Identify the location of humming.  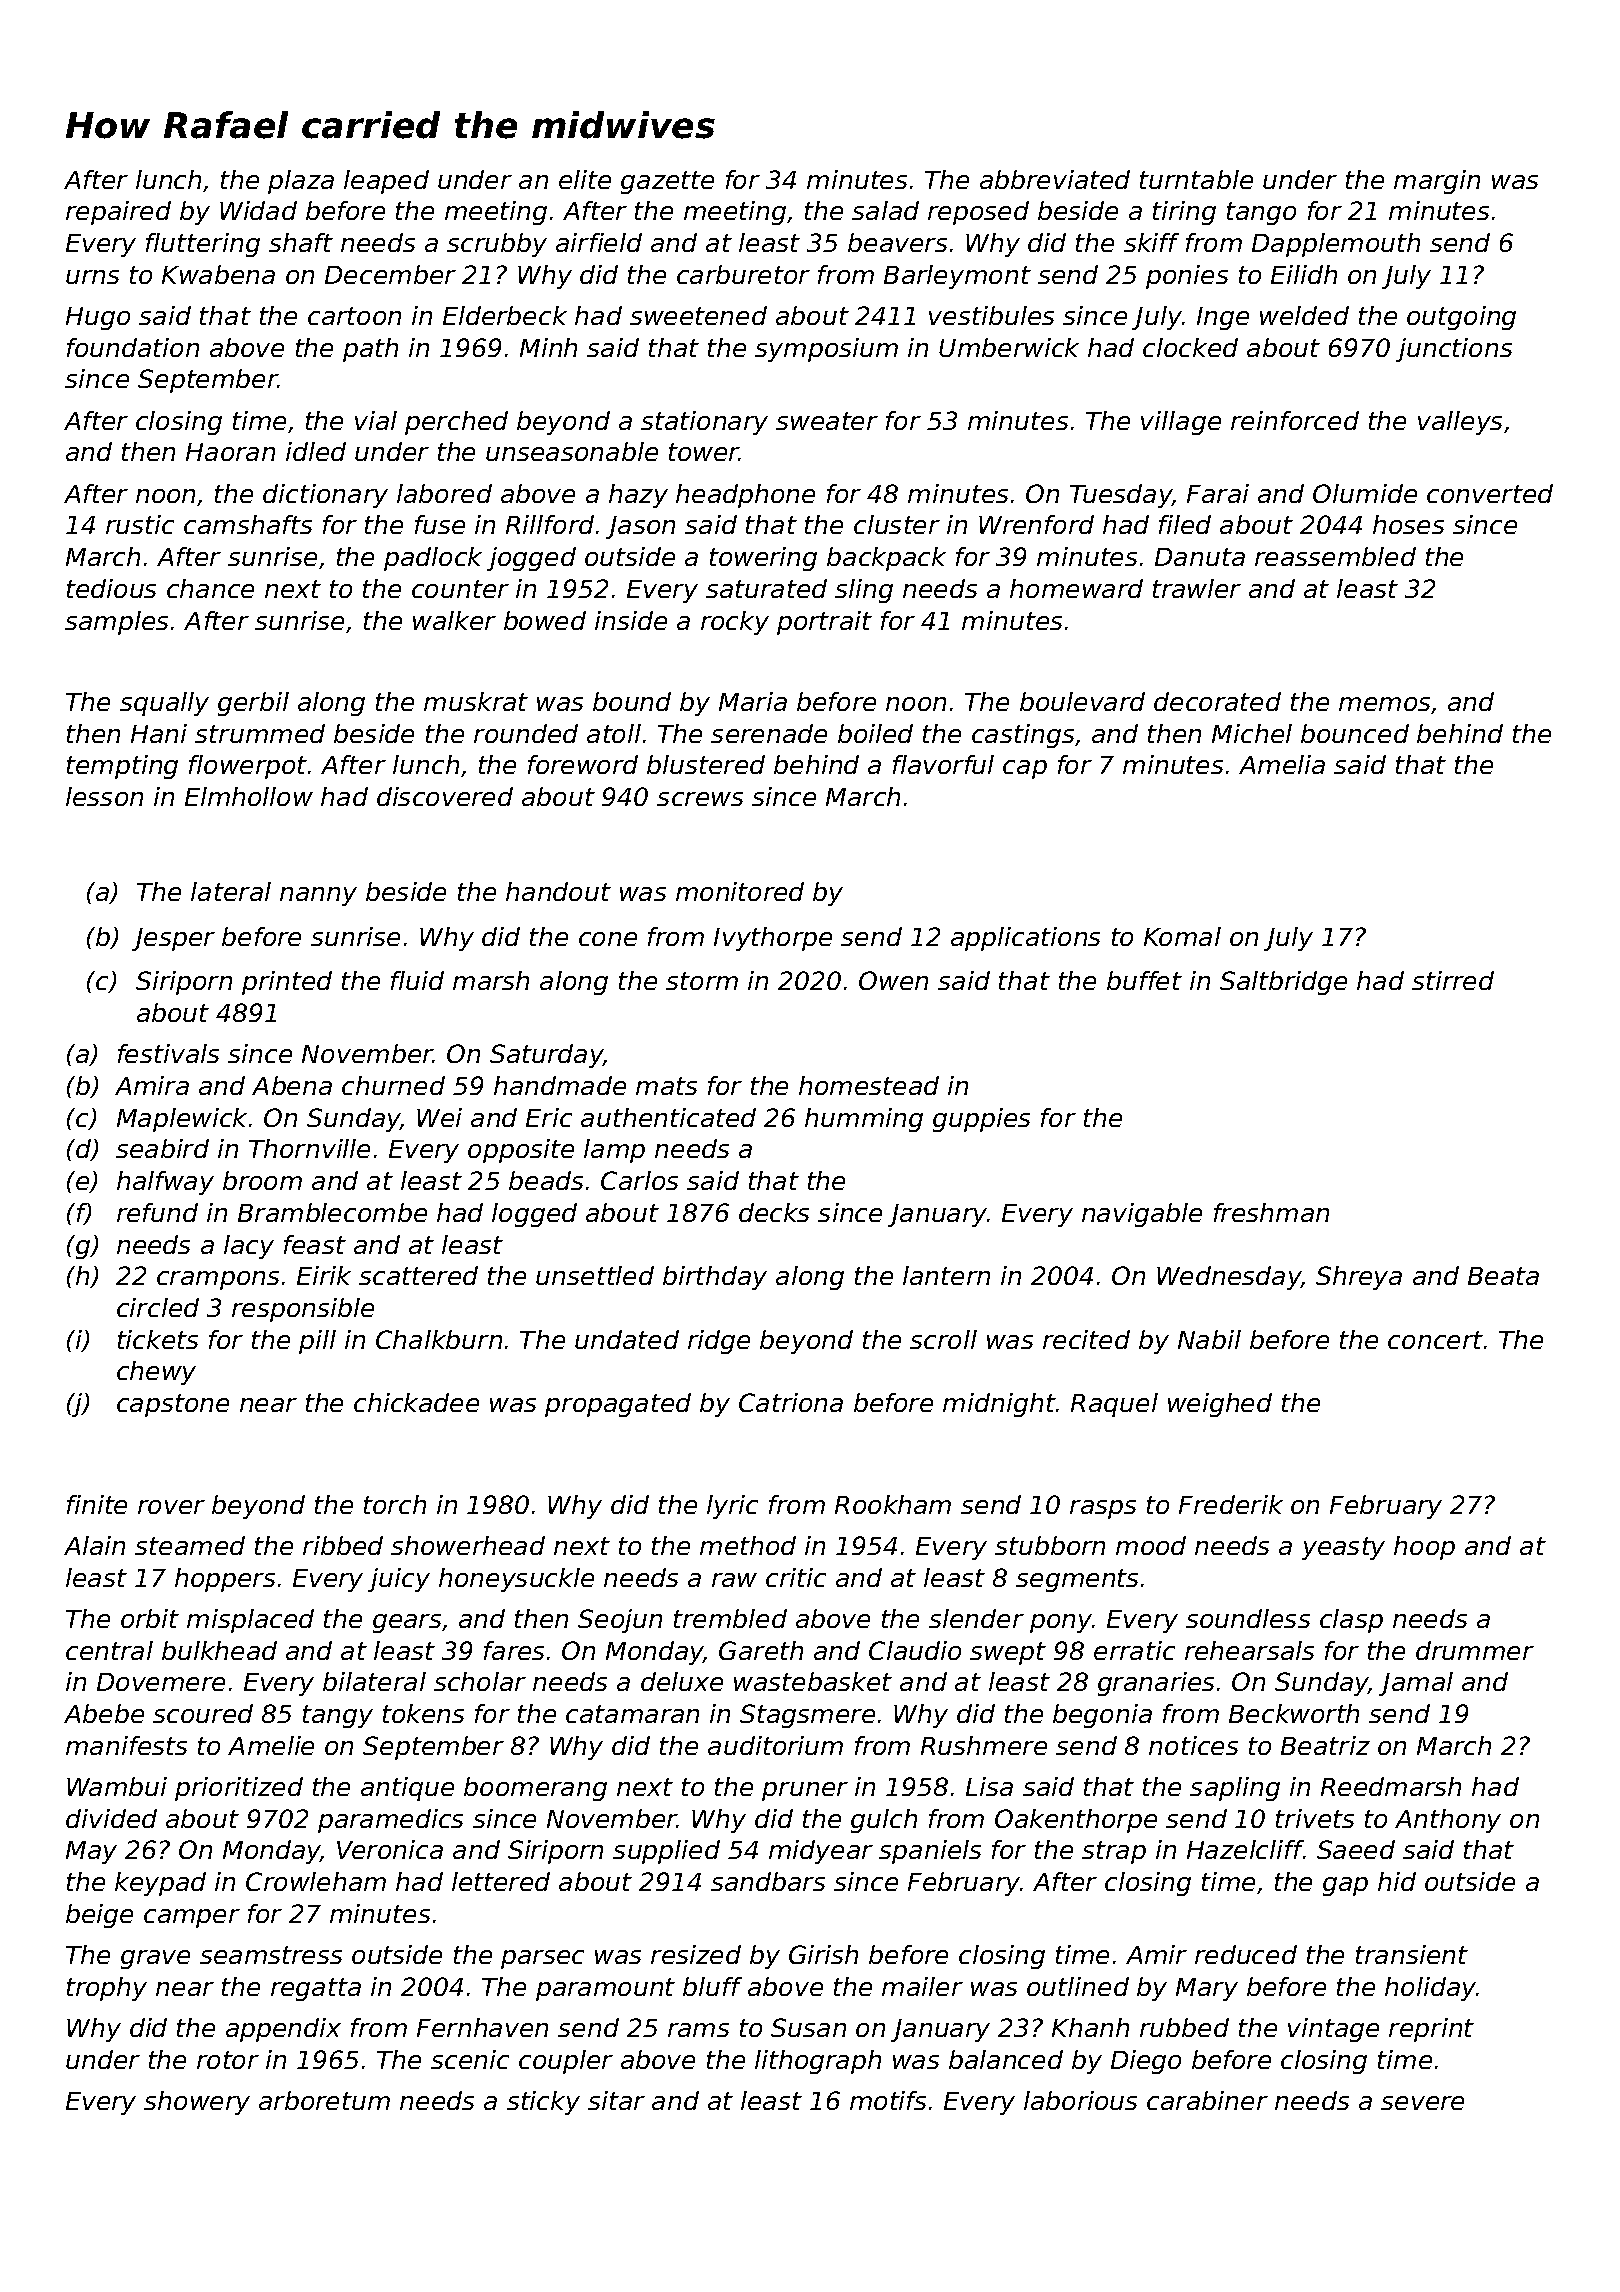
(864, 1120).
